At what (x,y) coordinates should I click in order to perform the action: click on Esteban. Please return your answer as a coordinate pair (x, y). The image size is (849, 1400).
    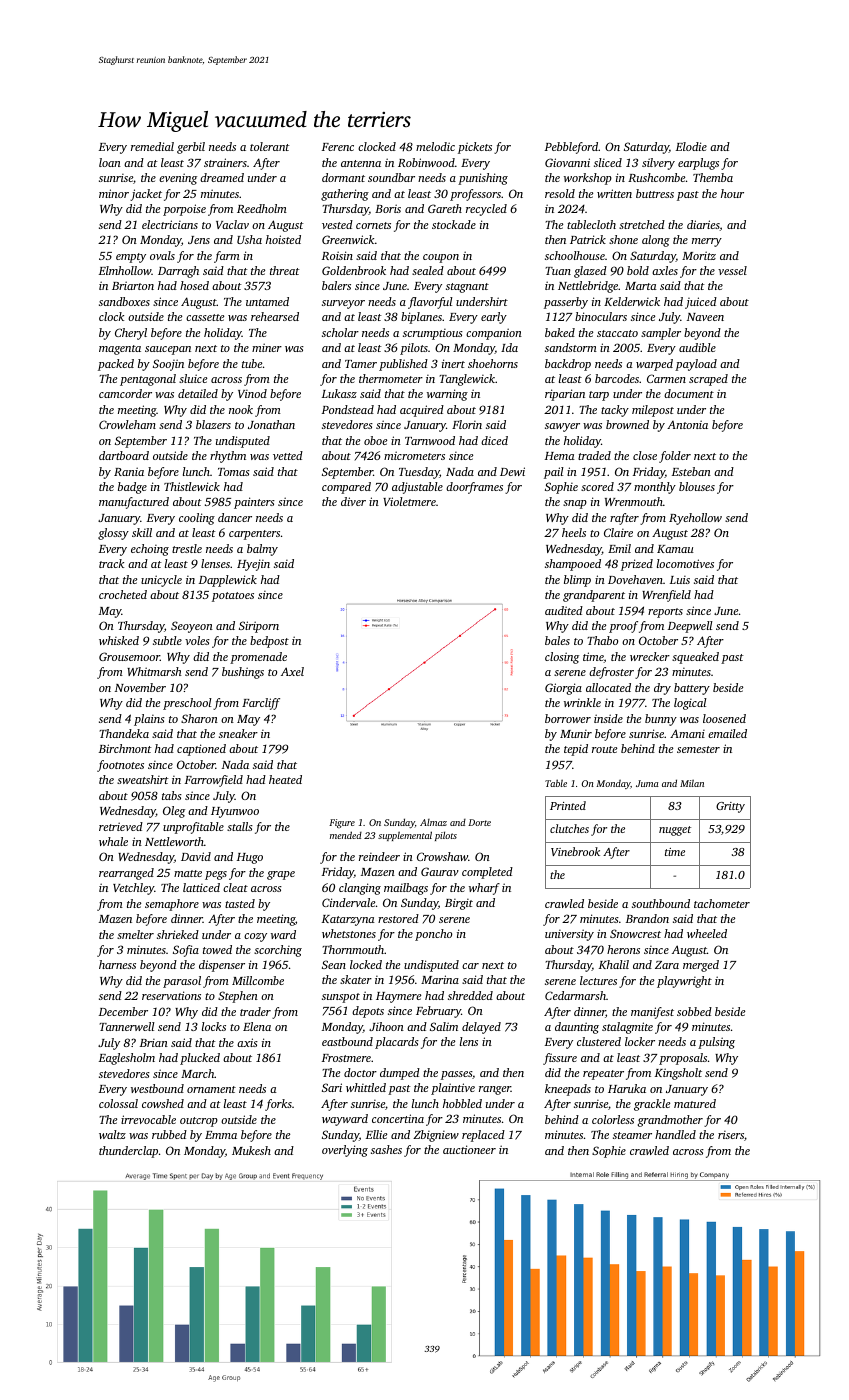
    Looking at the image, I should click on (691, 471).
